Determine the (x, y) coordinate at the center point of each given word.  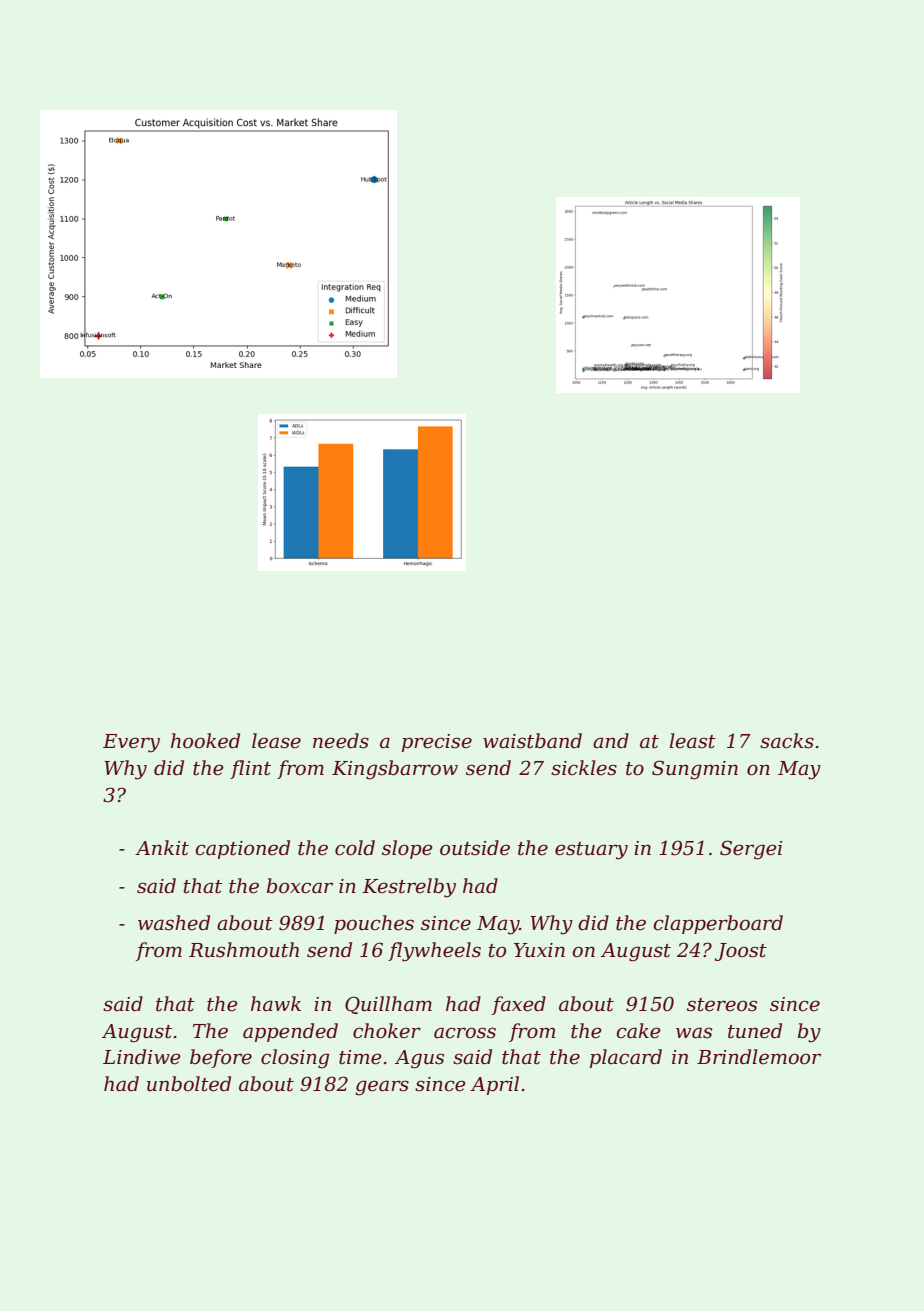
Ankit (162, 848)
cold (355, 848)
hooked (205, 741)
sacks (787, 741)
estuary (591, 851)
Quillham (388, 1005)
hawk (276, 1003)
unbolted (189, 1084)
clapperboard (718, 924)
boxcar (300, 886)
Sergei (751, 850)
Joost (741, 952)
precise (437, 743)
